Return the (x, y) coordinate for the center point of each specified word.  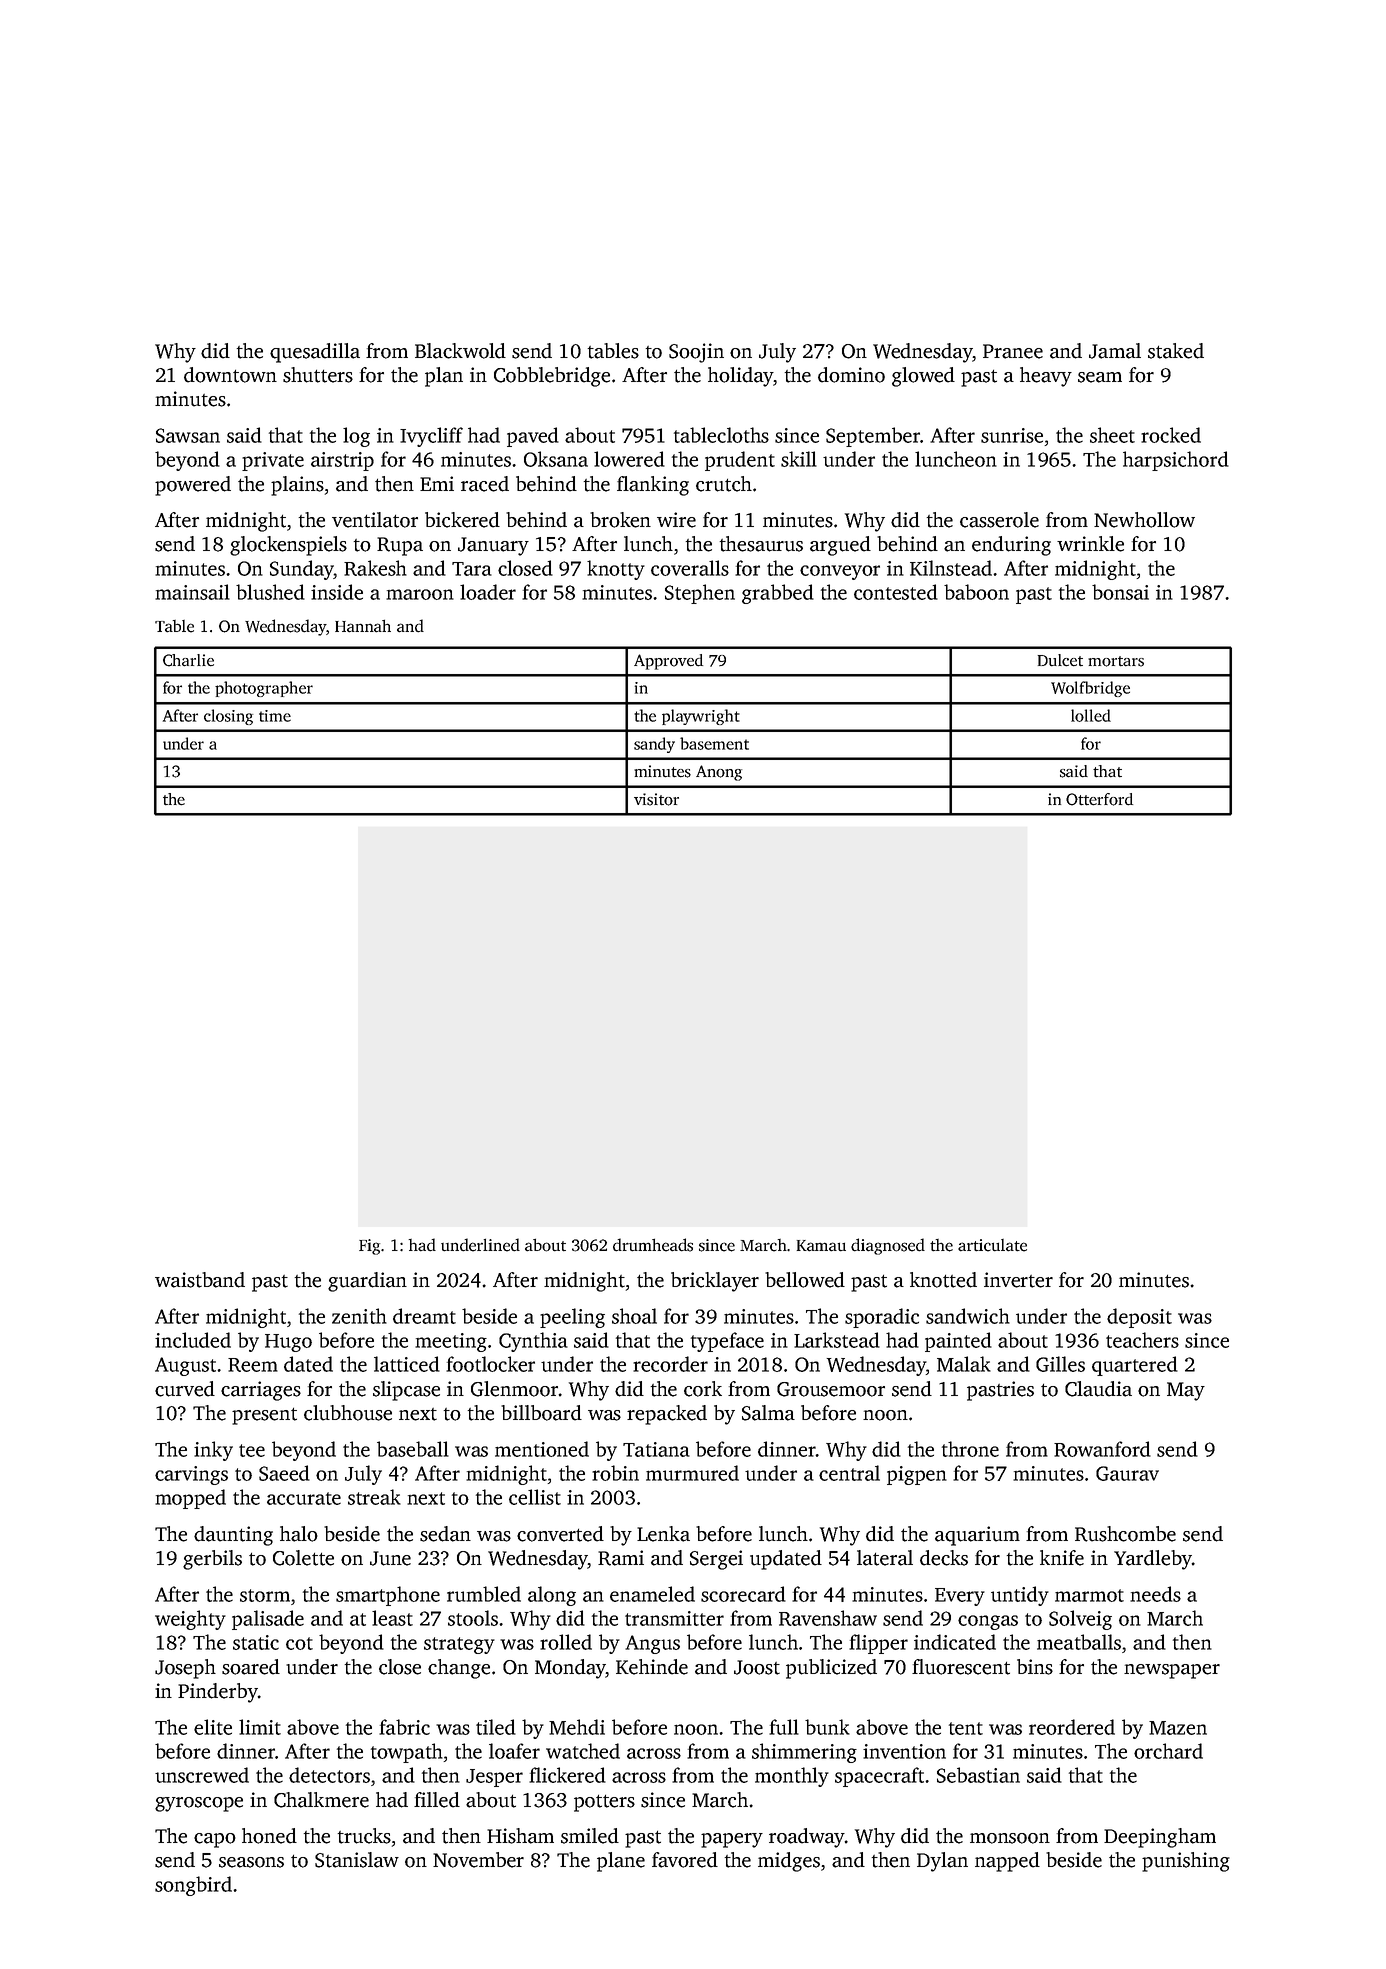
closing (228, 717)
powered (193, 486)
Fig (369, 1247)
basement (714, 743)
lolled (1091, 715)
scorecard (743, 1594)
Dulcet (1060, 660)
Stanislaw (357, 1860)
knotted (943, 1280)
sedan (445, 1534)
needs (1155, 1594)
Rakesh (375, 568)
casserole (999, 520)
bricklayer (715, 1282)
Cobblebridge (552, 377)
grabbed (778, 594)
